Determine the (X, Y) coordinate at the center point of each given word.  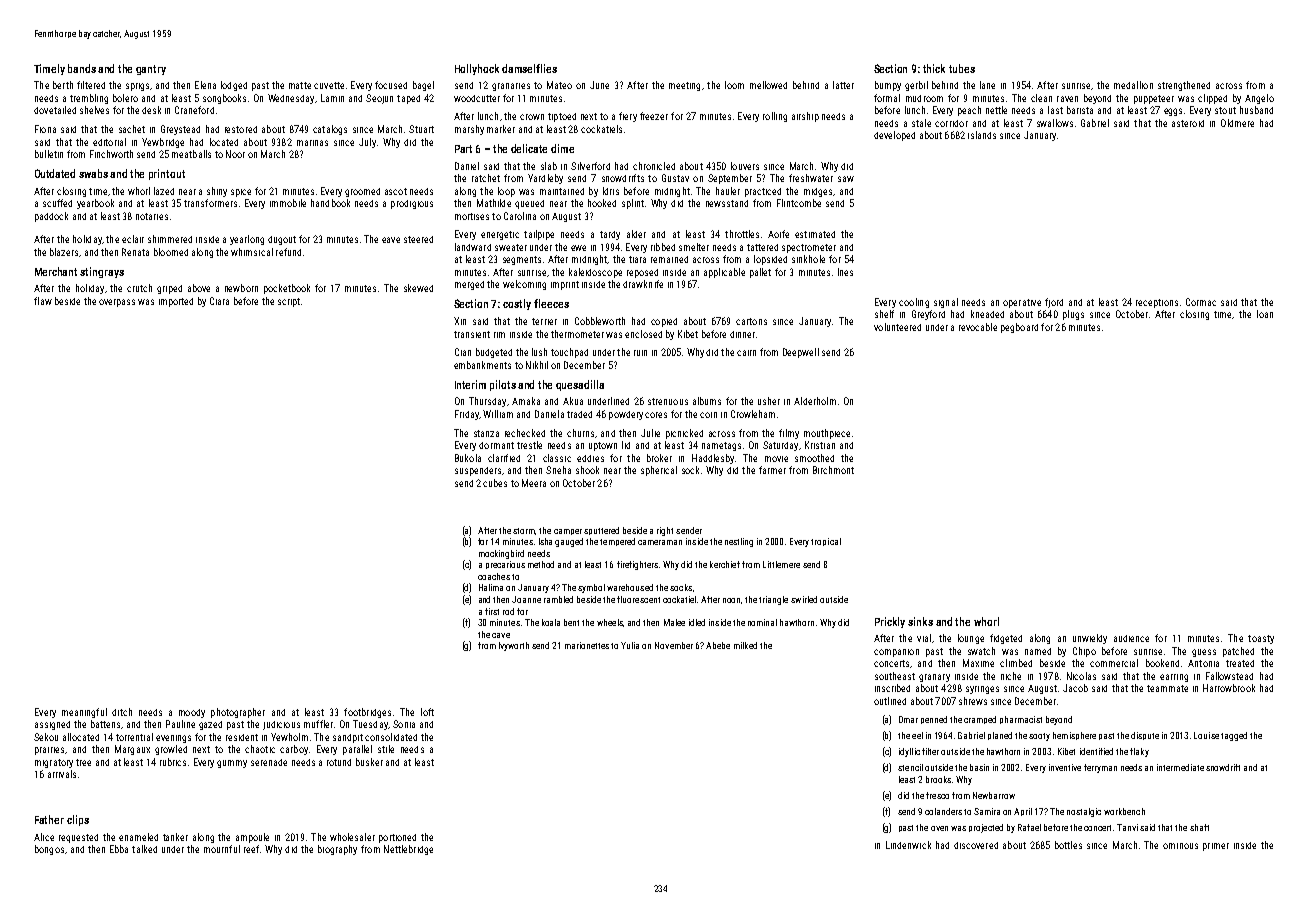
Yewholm (289, 737)
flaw (43, 301)
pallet (760, 273)
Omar (908, 719)
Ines (845, 272)
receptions (1157, 303)
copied (664, 322)
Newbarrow (994, 795)
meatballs (191, 154)
